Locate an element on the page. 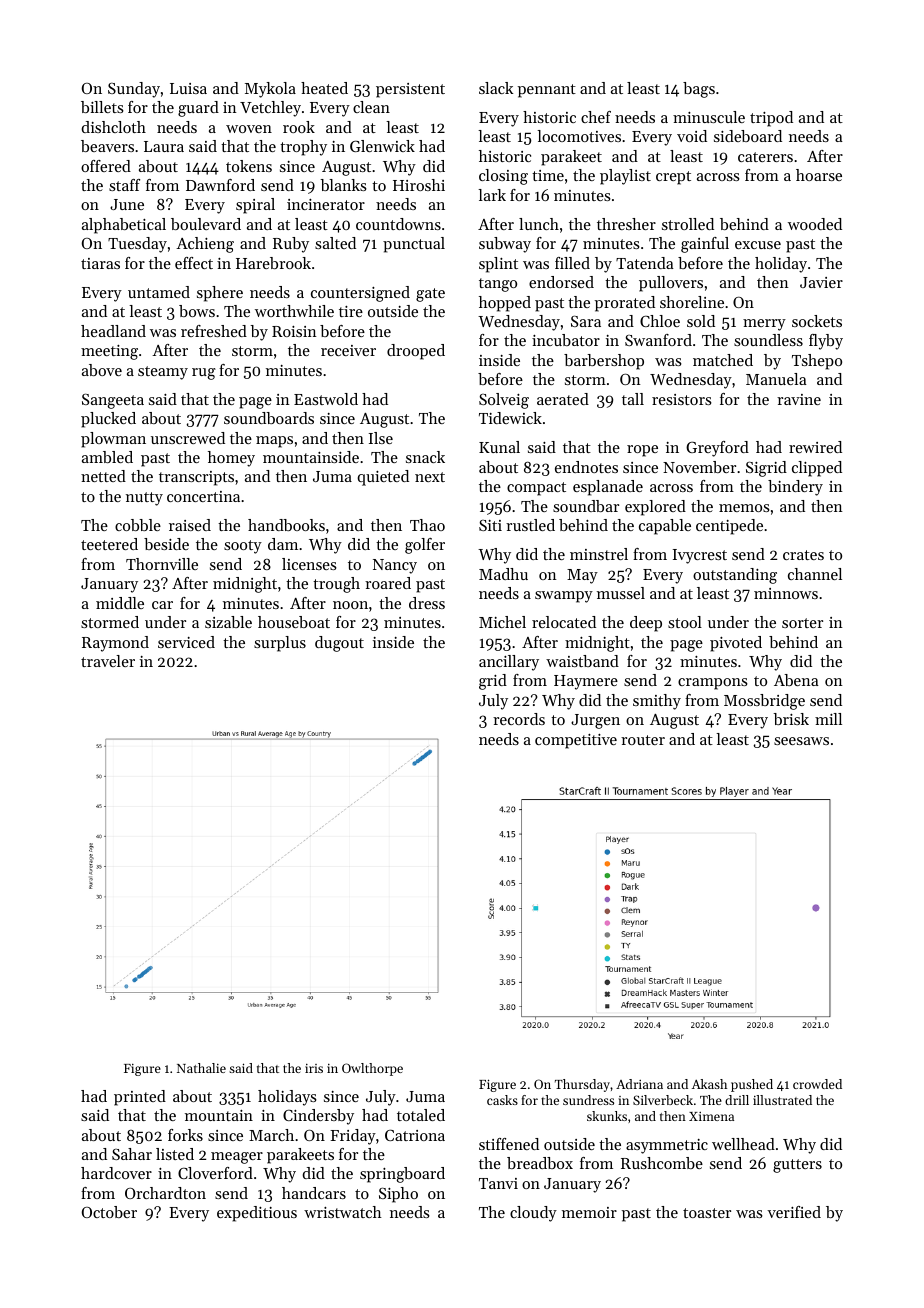 The height and width of the image is (1308, 924). seesaws is located at coordinates (801, 741).
